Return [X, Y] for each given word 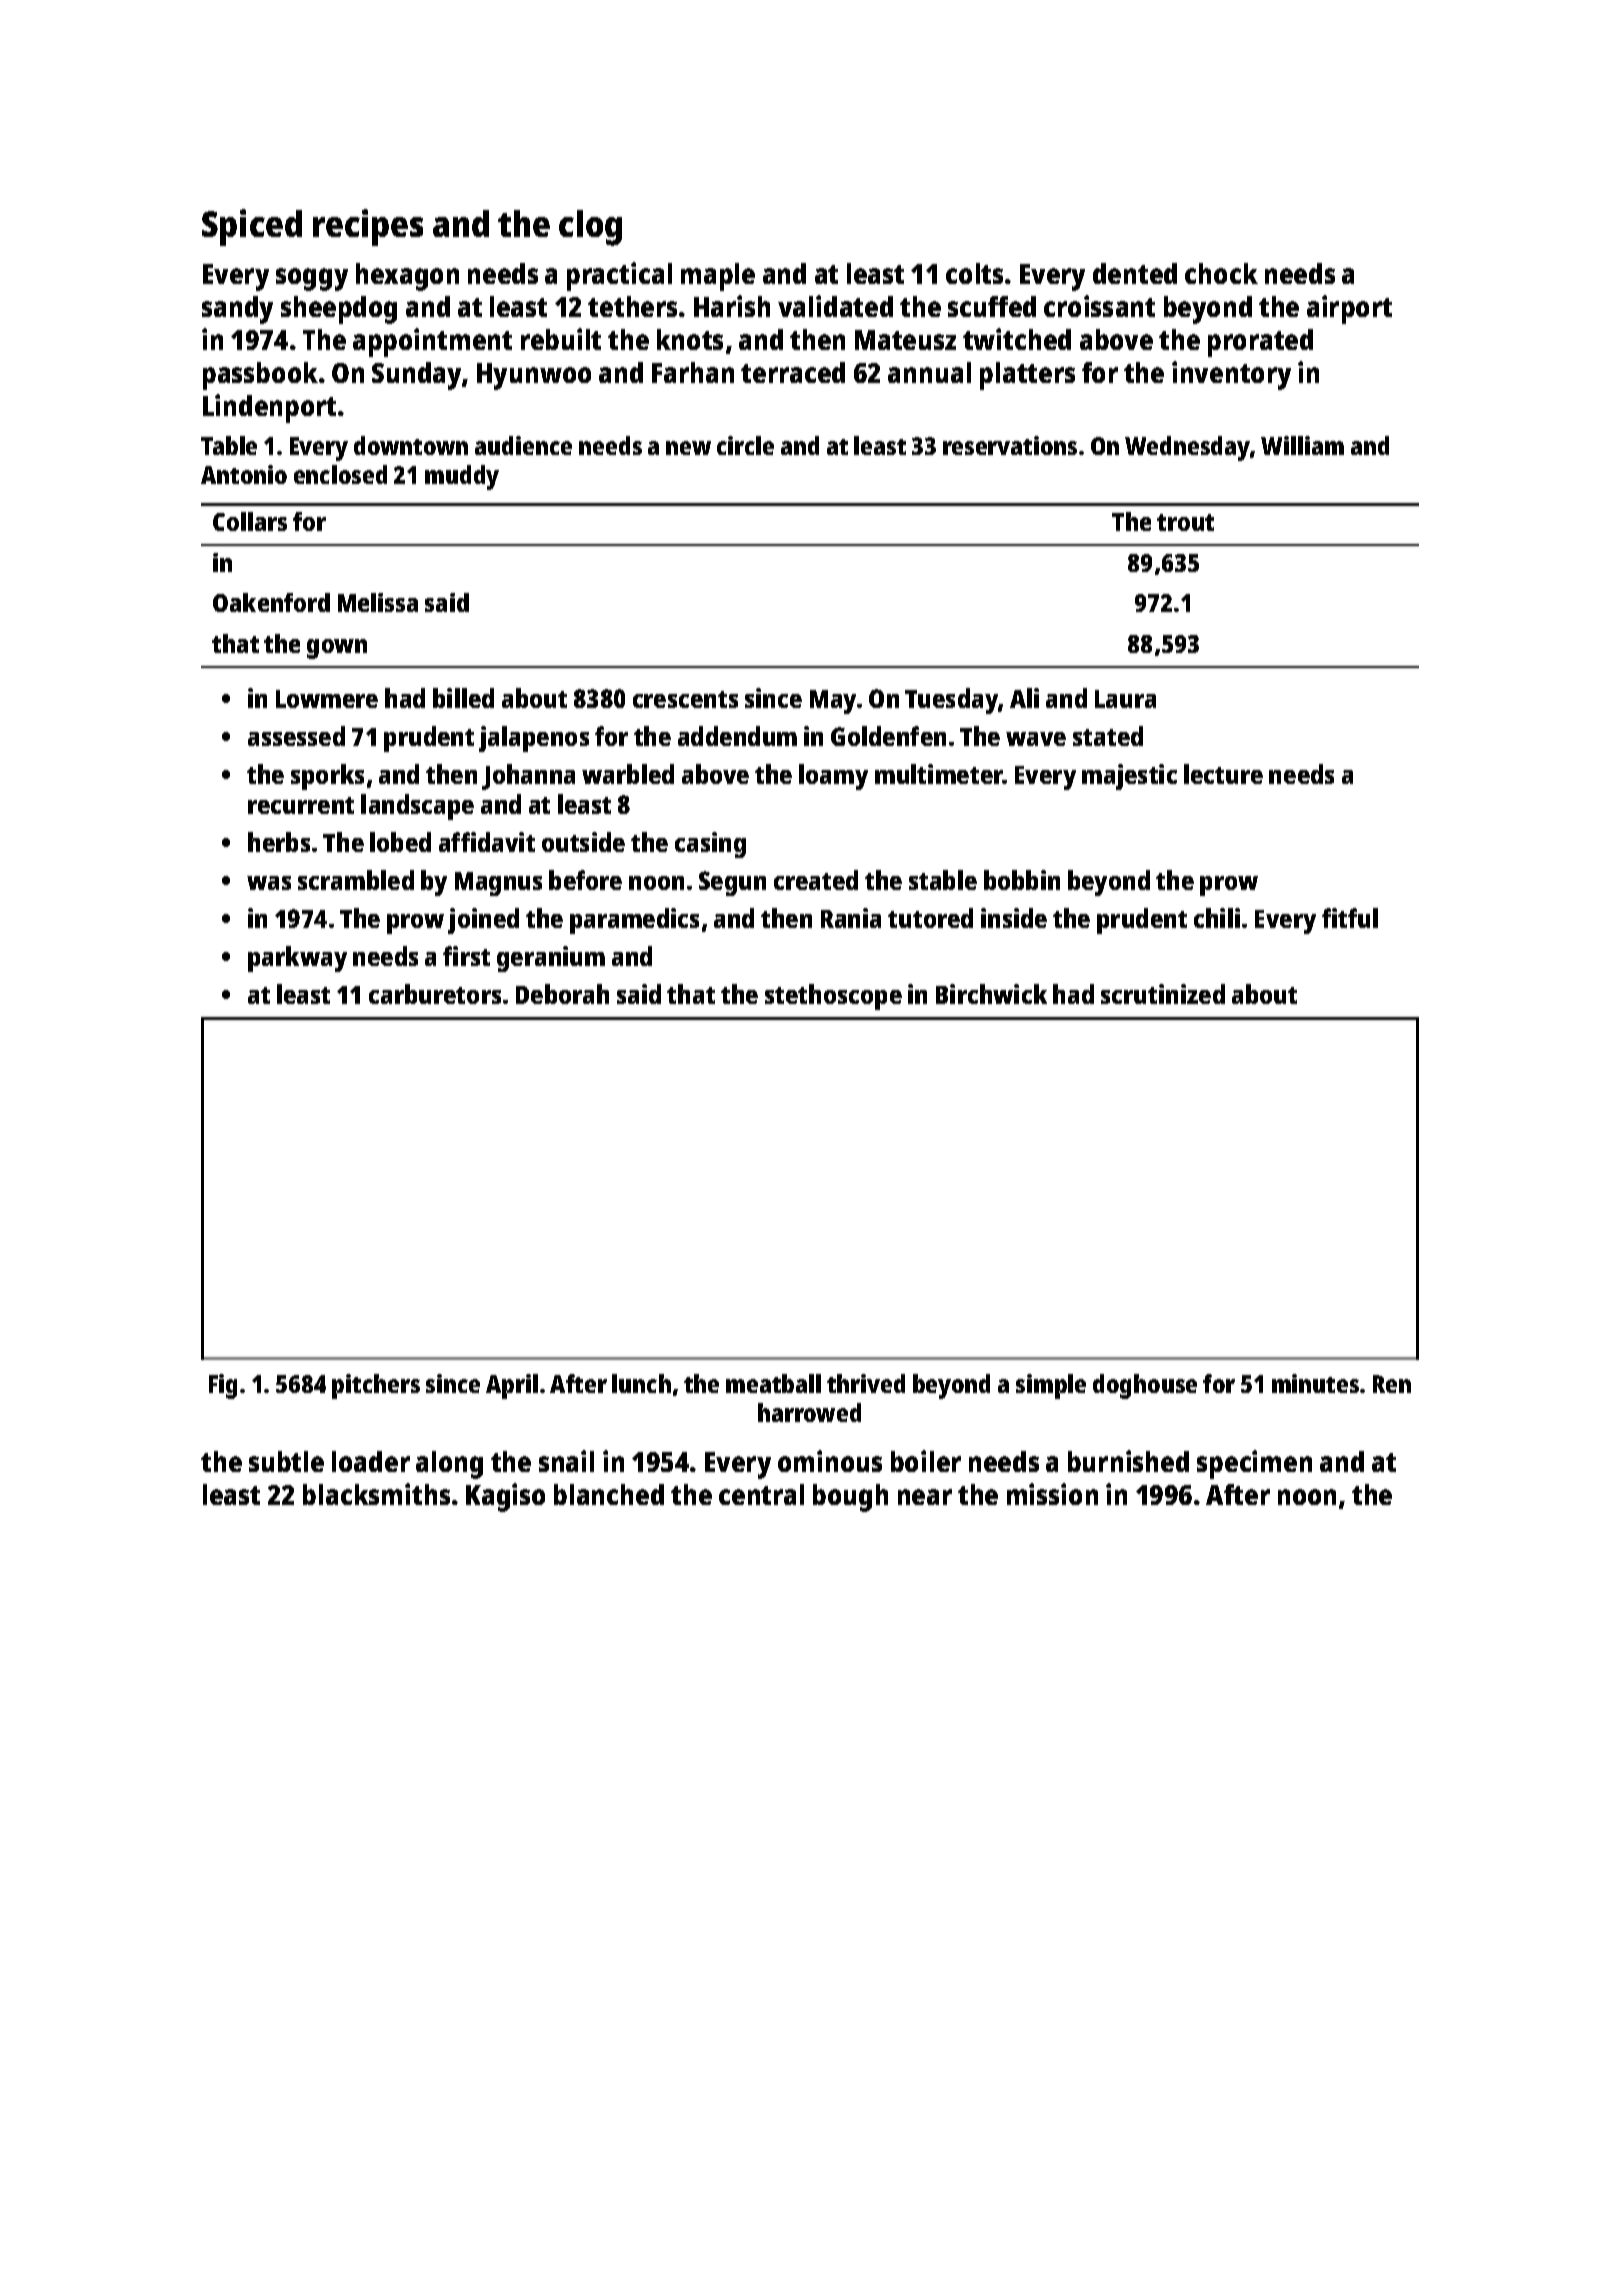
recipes [368, 227]
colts [974, 273]
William [1302, 445]
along [449, 1465]
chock [1221, 273]
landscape [417, 807]
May [833, 702]
